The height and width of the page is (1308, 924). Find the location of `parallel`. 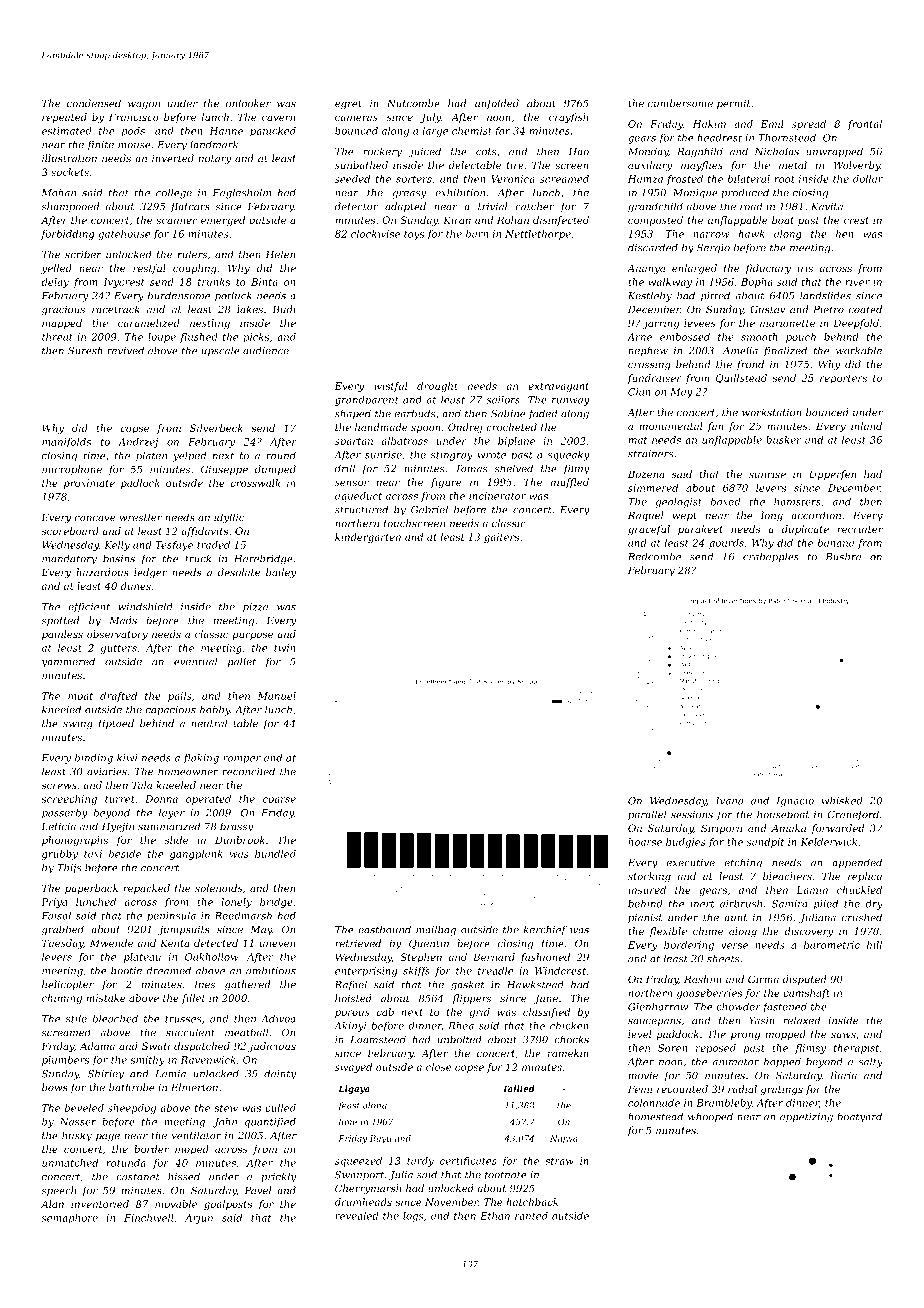

parallel is located at coordinates (647, 815).
